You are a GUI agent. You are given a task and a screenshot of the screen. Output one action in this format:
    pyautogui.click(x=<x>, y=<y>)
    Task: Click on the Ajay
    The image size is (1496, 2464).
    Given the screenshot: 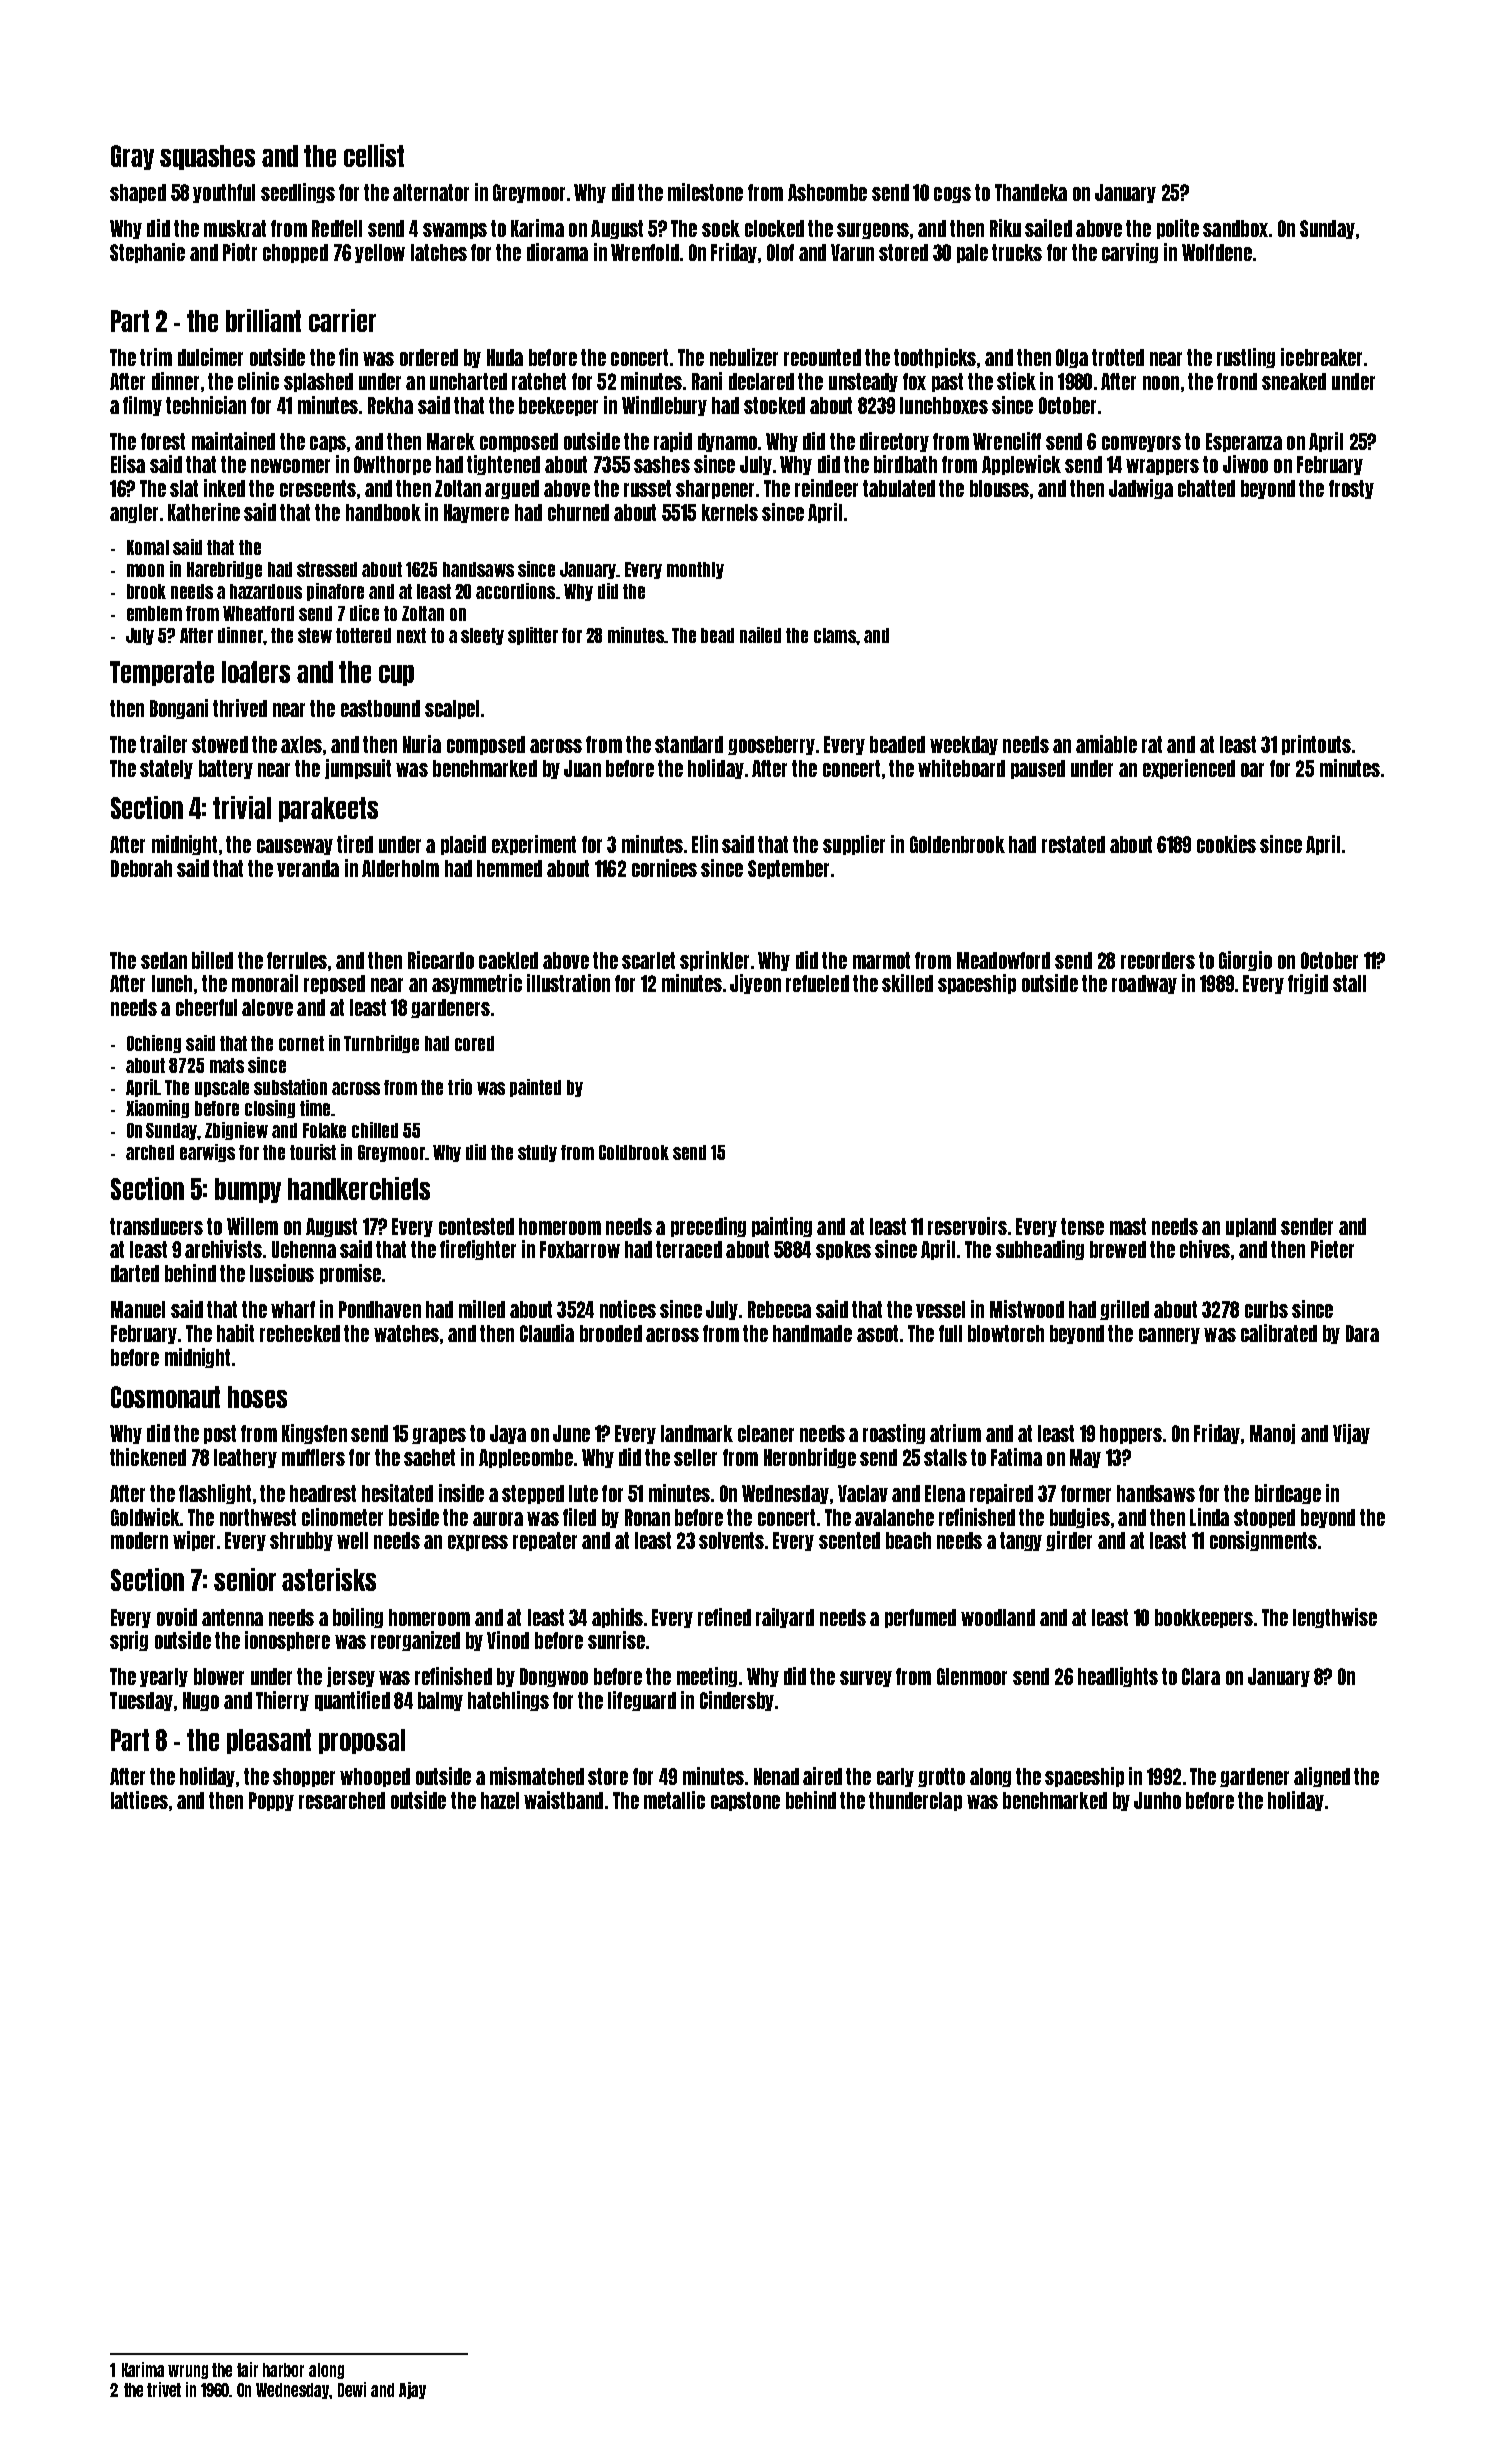 What is the action you would take?
    pyautogui.click(x=412, y=2390)
